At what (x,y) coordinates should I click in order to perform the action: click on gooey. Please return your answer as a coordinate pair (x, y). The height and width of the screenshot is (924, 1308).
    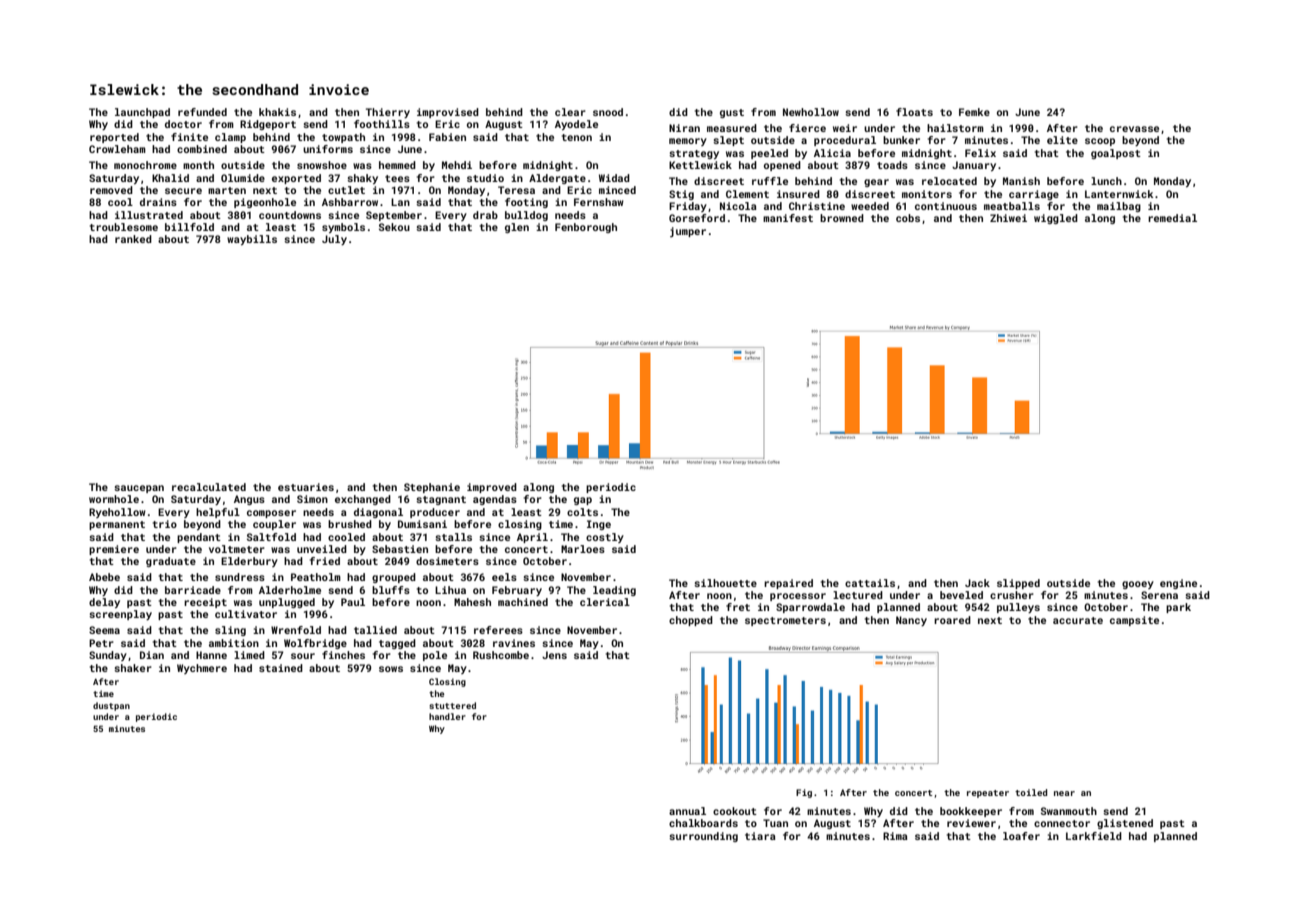
    Looking at the image, I should click on (1138, 585).
